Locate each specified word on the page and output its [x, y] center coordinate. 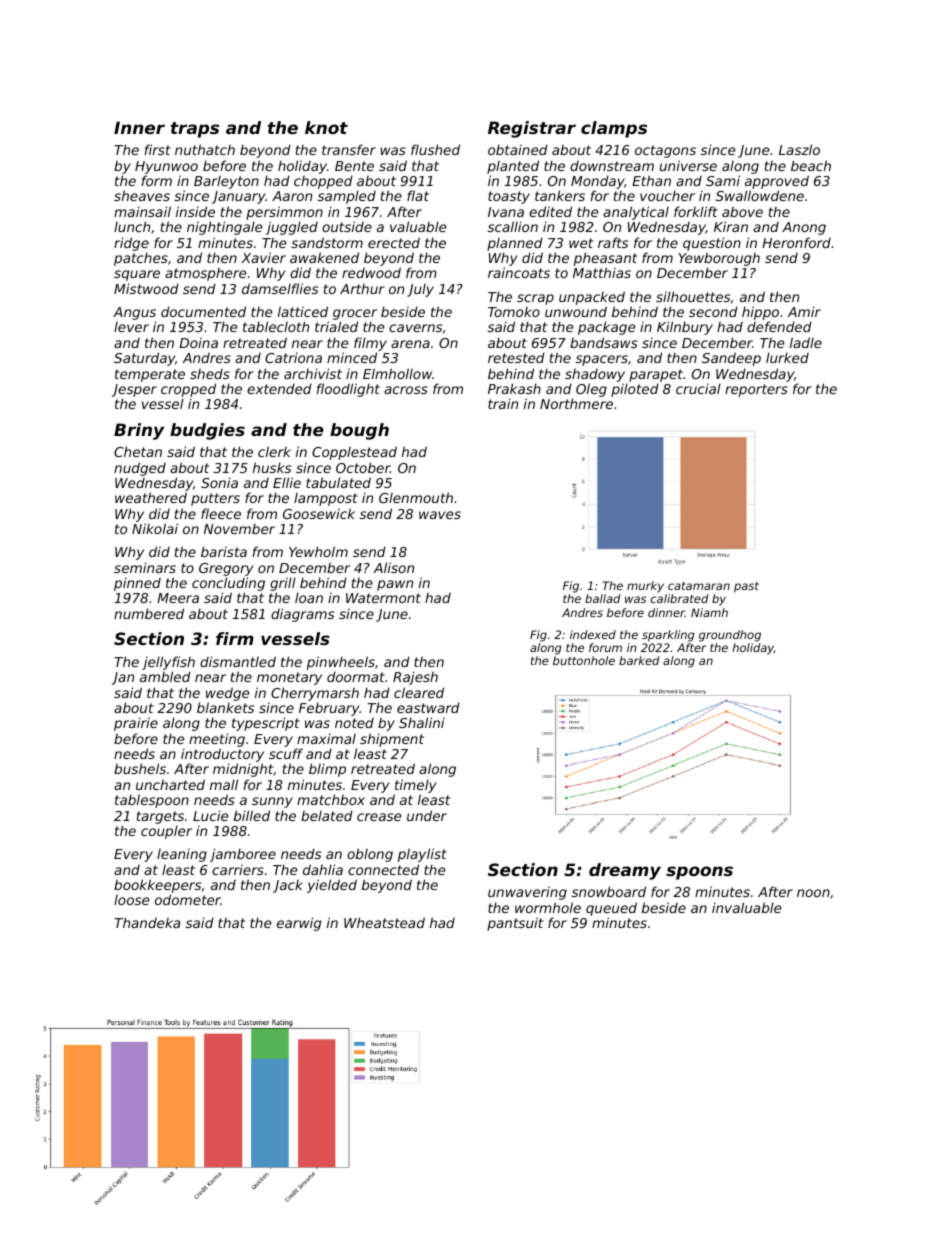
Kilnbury [685, 328]
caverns [415, 328]
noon [813, 893]
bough [359, 431]
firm [235, 638]
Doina [198, 343]
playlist [422, 855]
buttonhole [584, 660]
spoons [699, 873]
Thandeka [147, 922]
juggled [292, 228]
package [606, 328]
